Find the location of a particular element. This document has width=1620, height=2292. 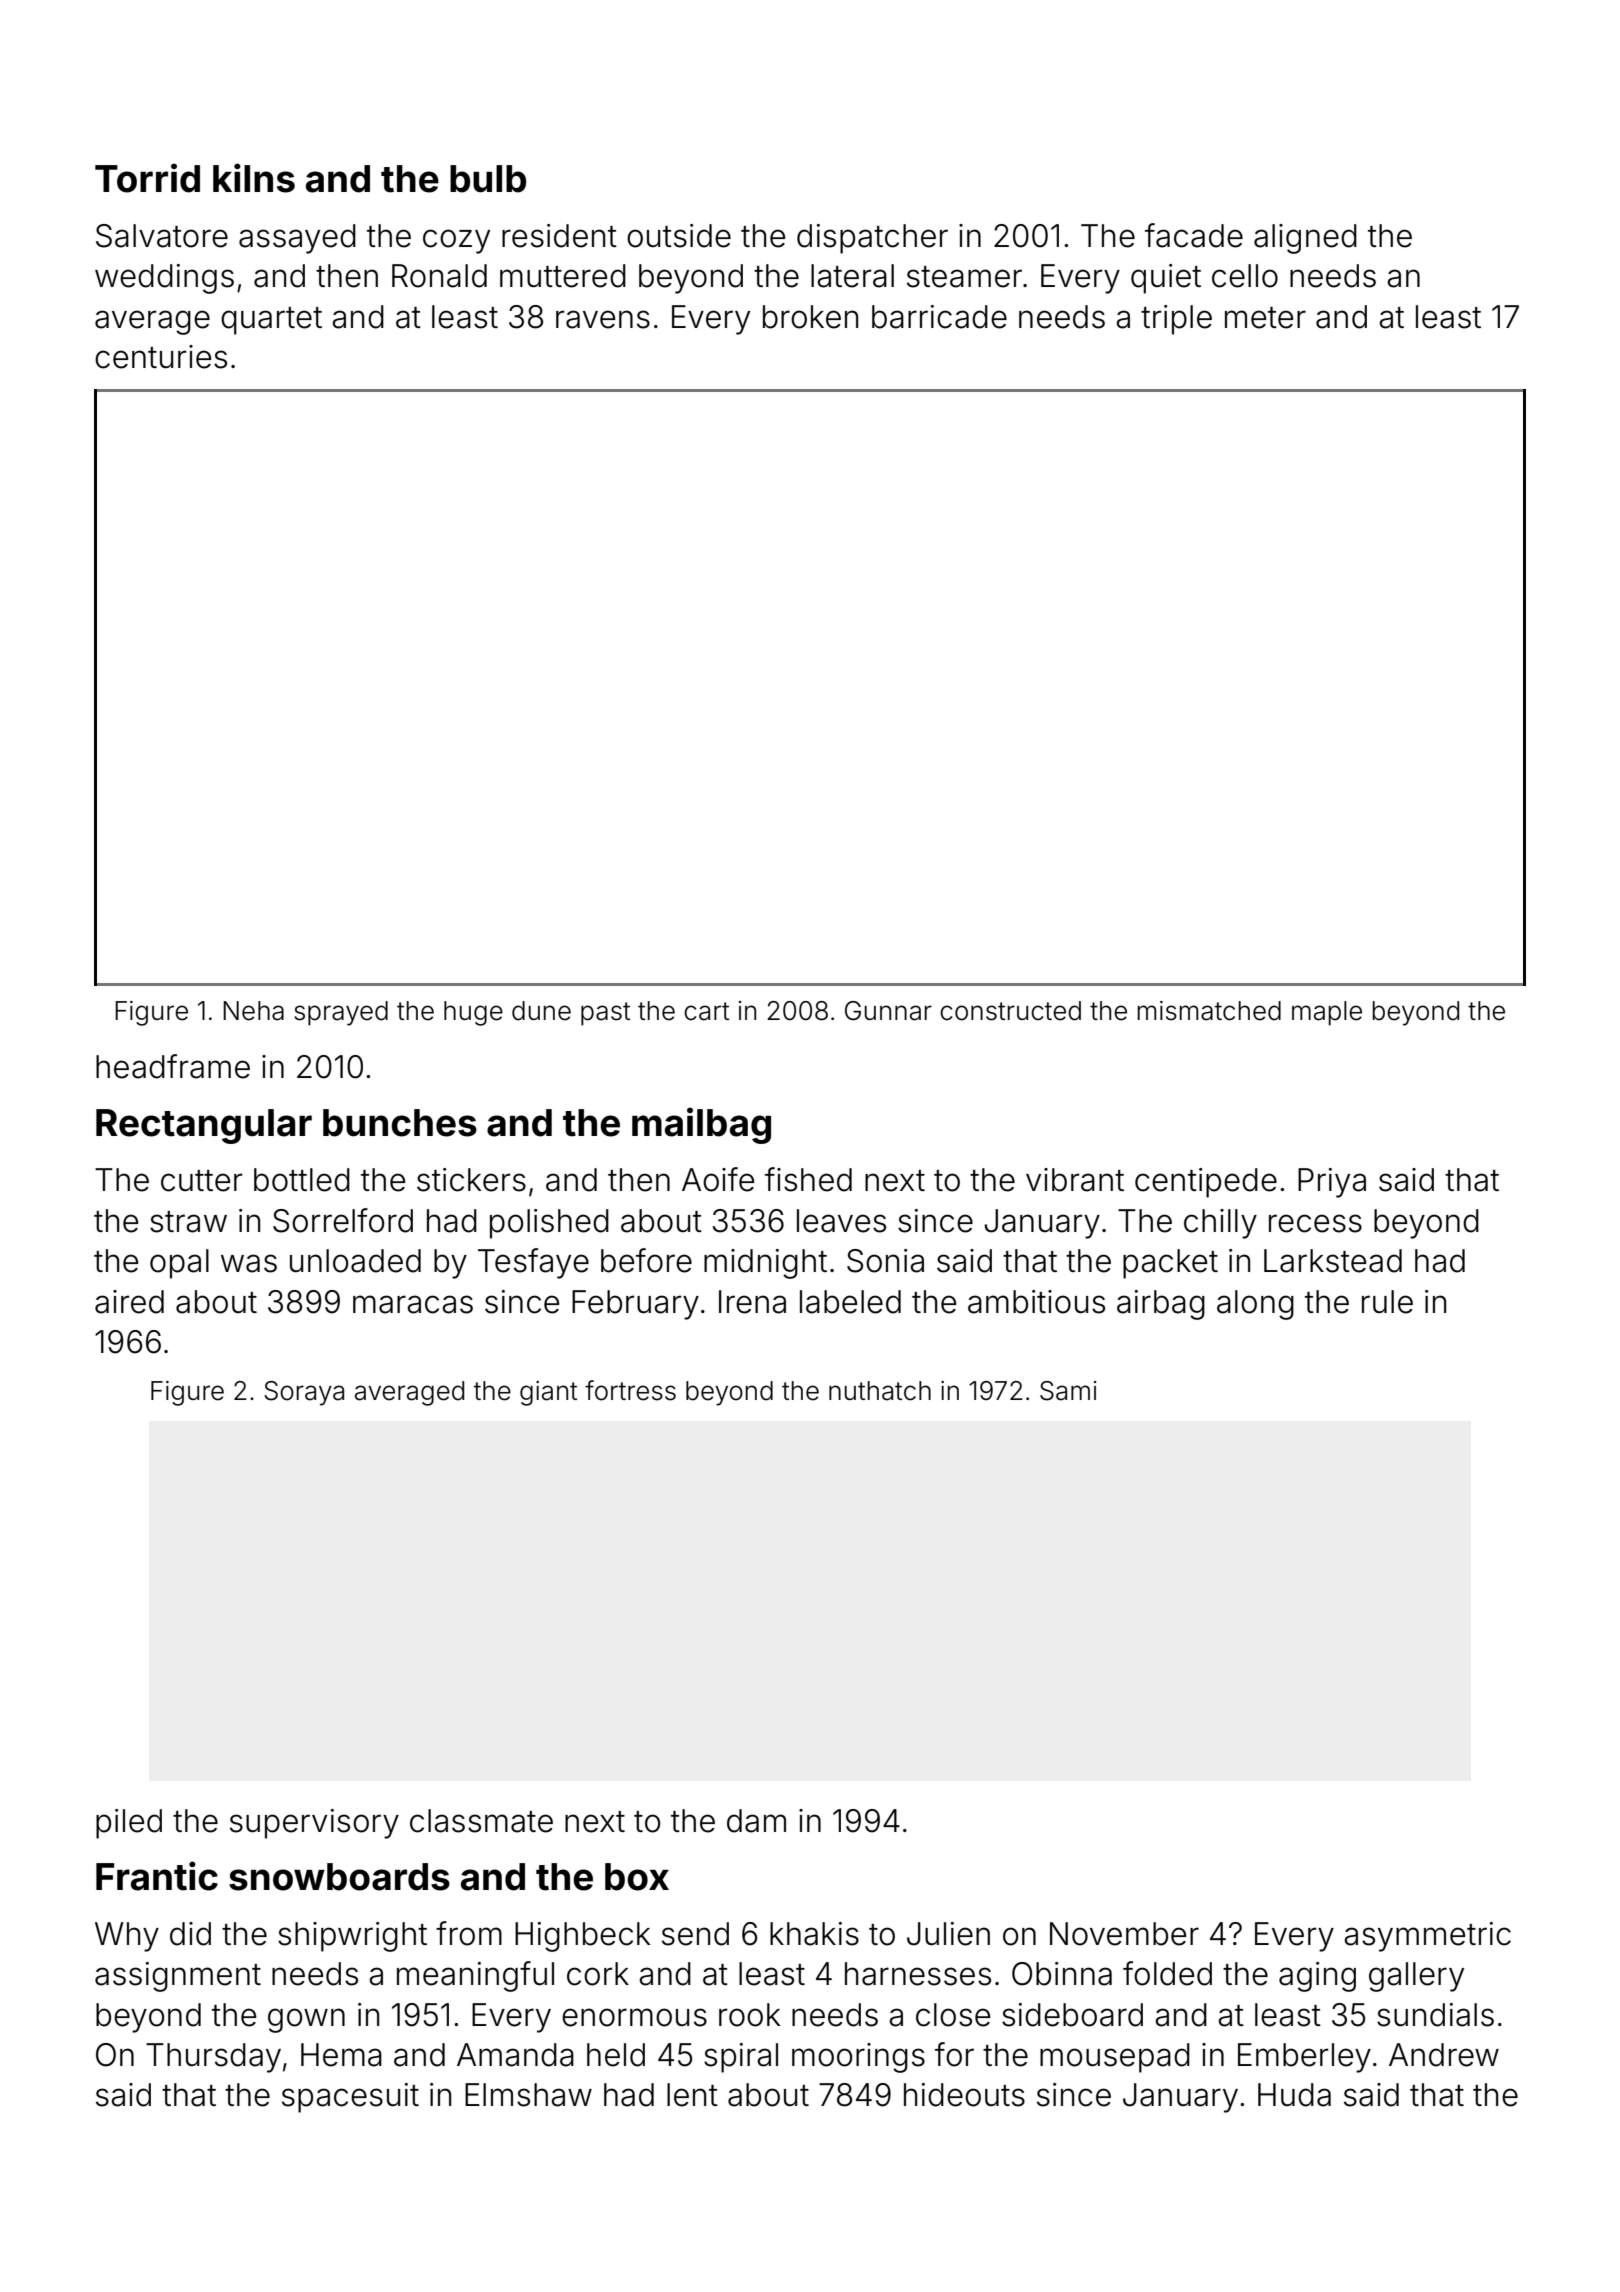

maple is located at coordinates (1327, 1013).
